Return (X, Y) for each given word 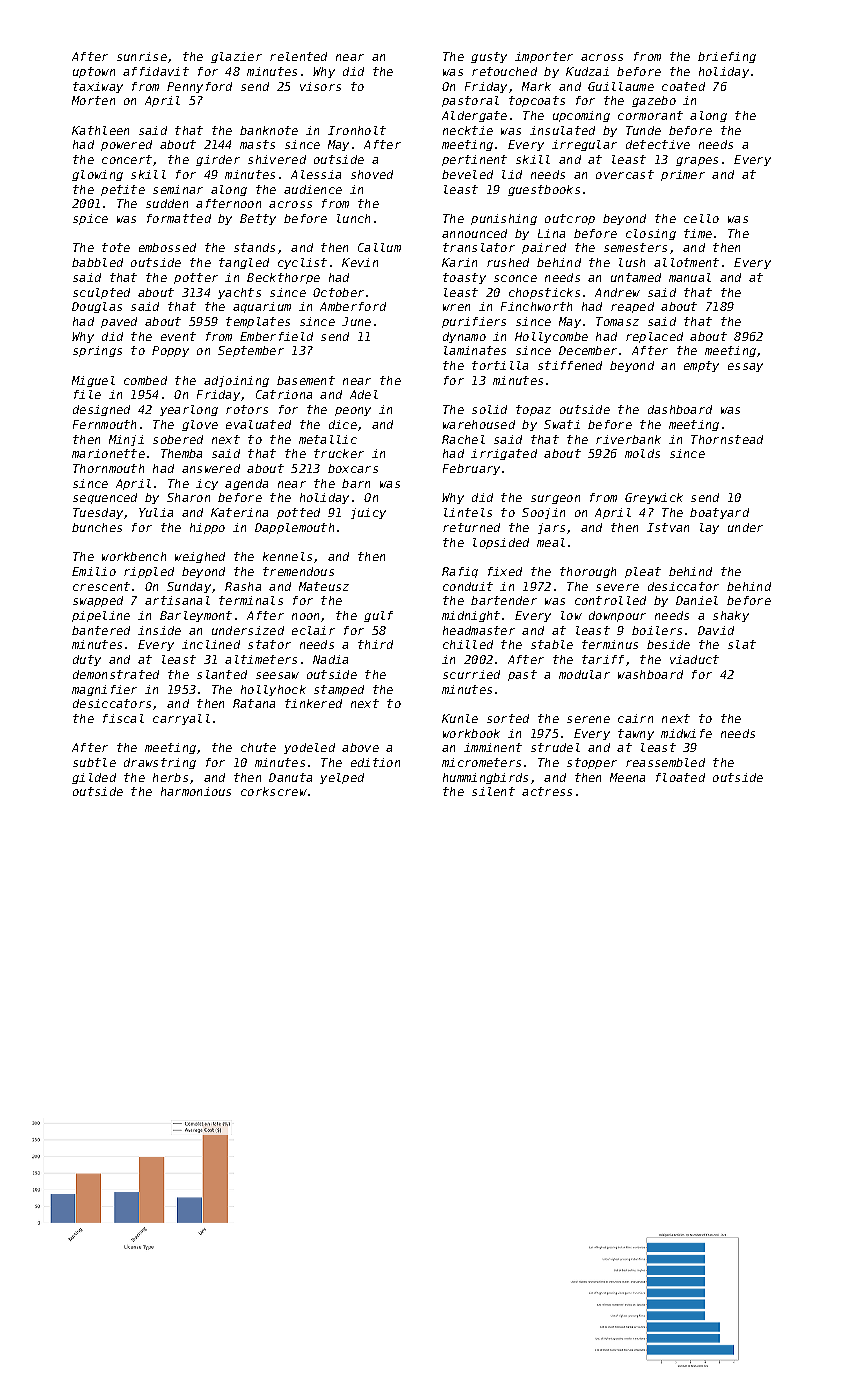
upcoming (581, 116)
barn (356, 483)
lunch (353, 218)
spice (90, 219)
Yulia (156, 512)
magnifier (104, 690)
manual (690, 277)
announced (474, 233)
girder (218, 160)
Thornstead (727, 439)
